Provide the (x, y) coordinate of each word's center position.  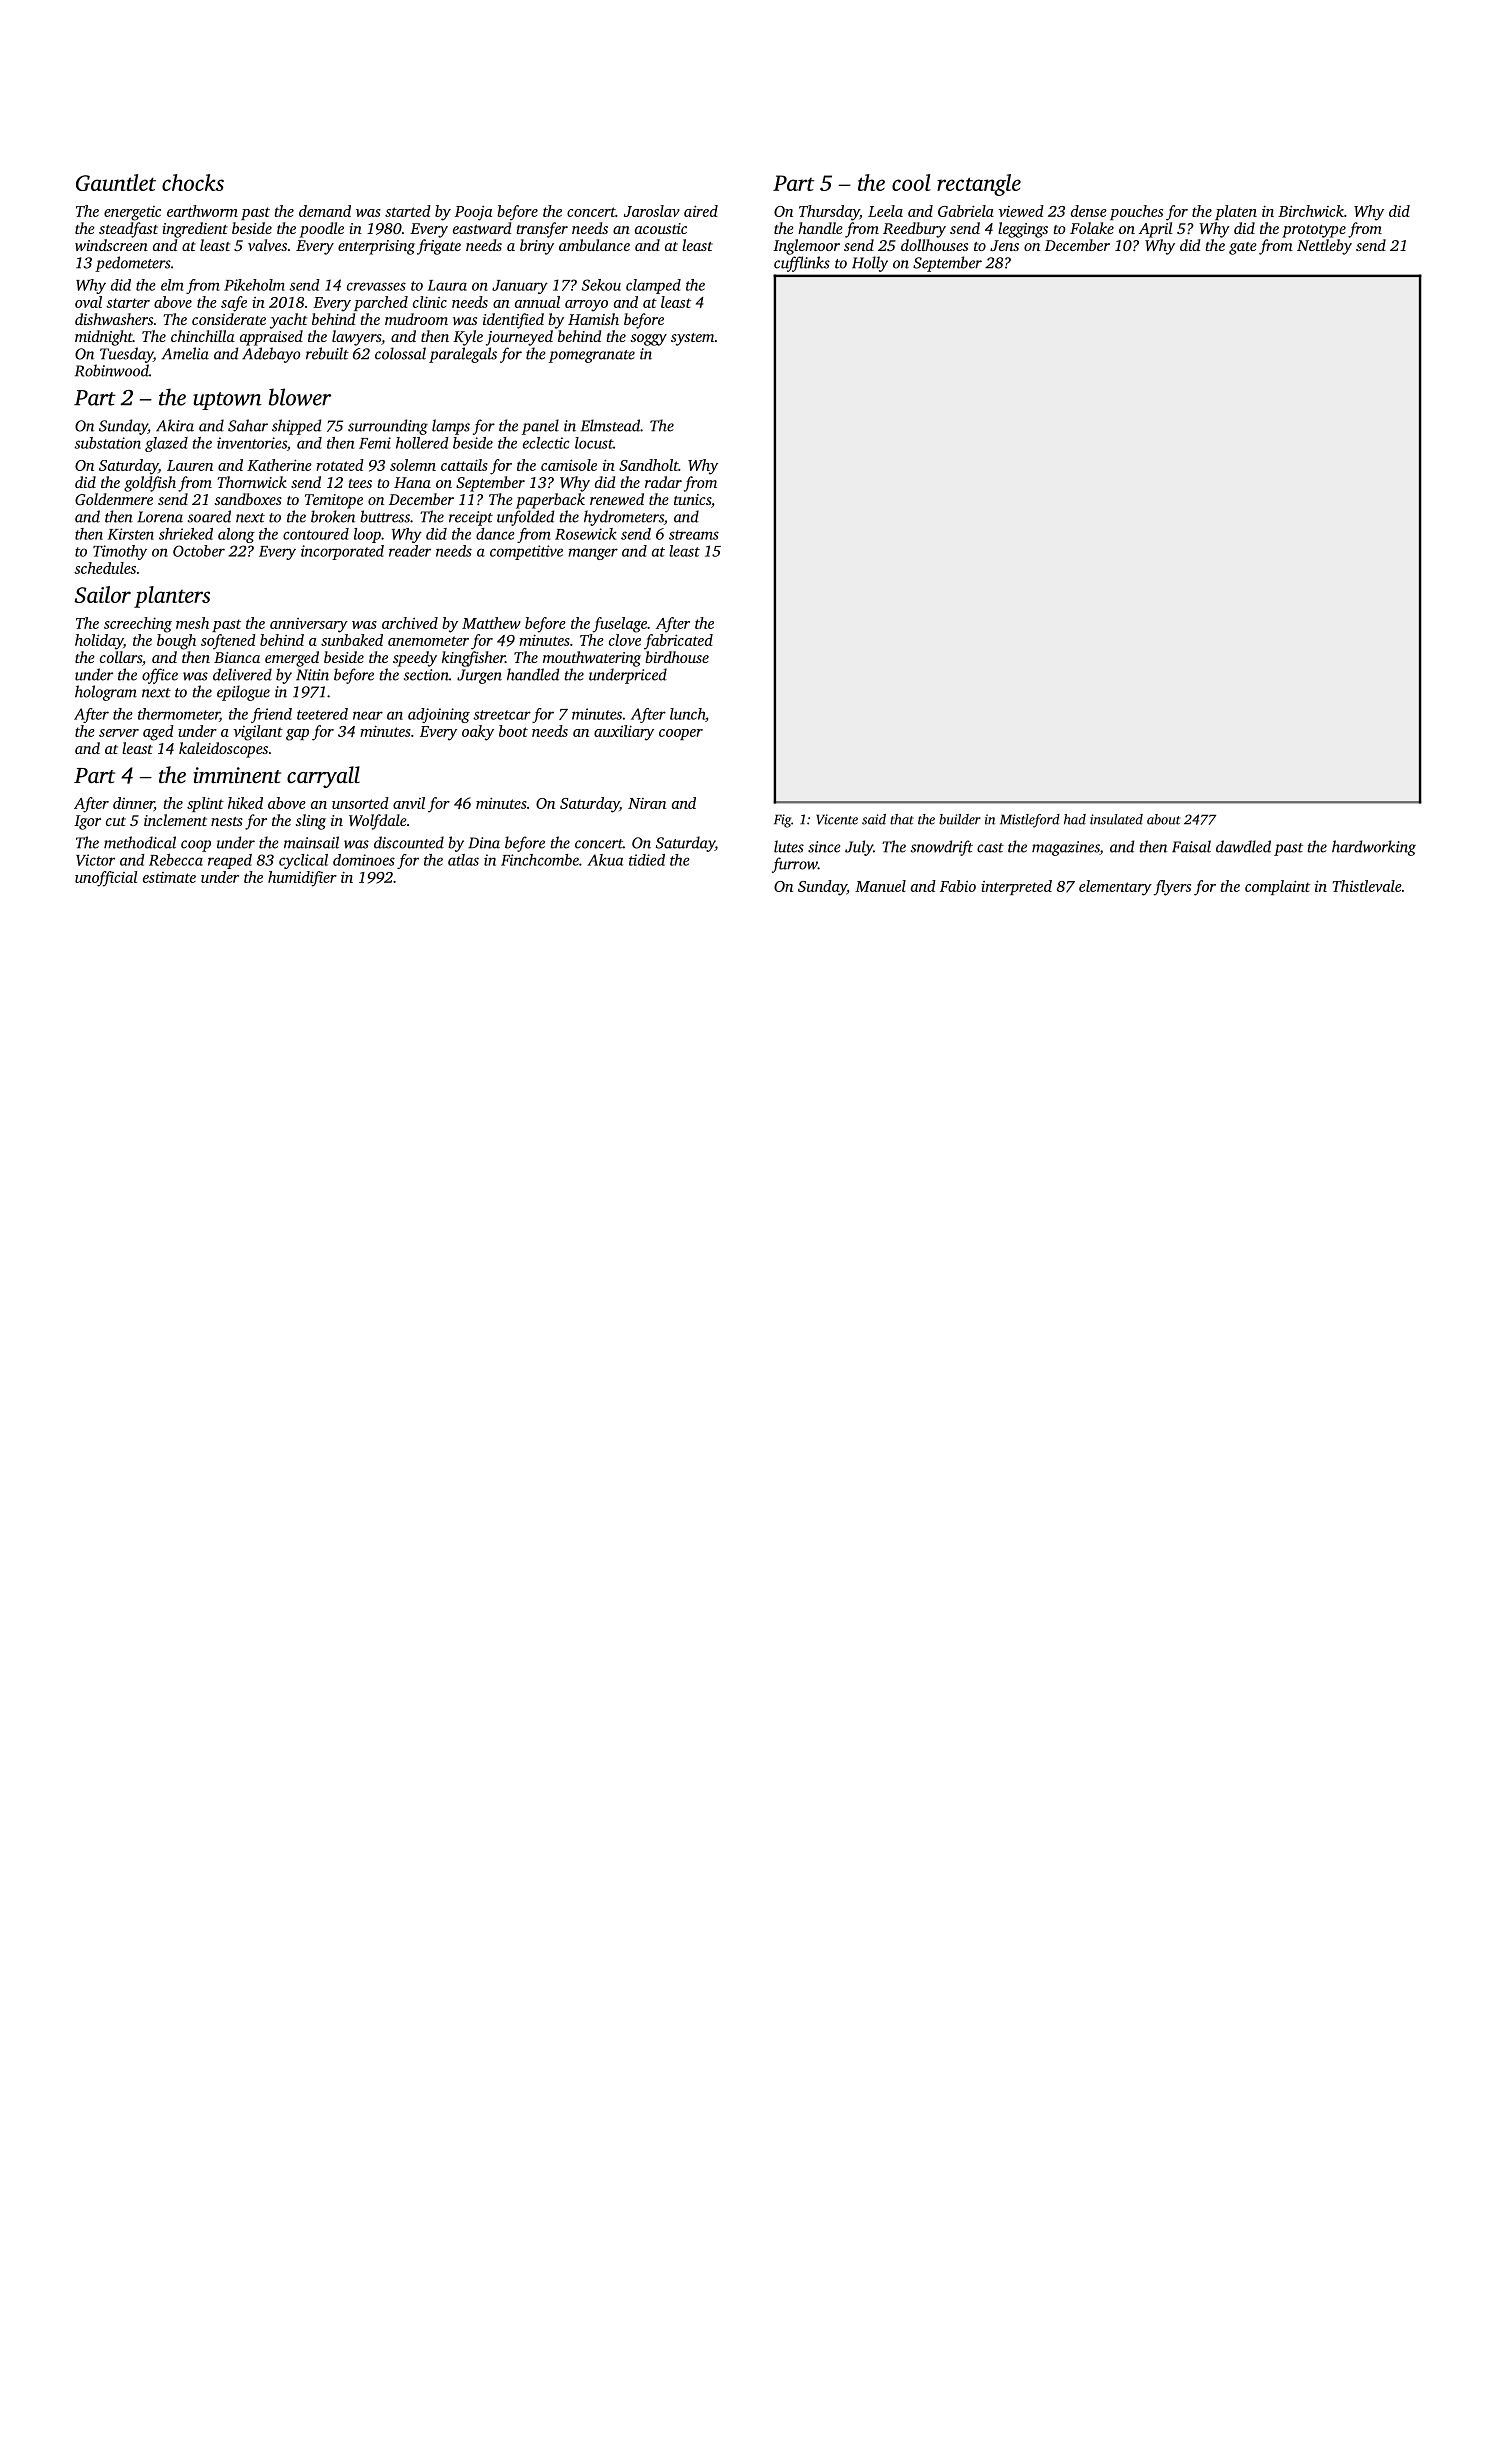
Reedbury (914, 230)
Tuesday (126, 355)
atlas (463, 860)
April (1156, 230)
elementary (1115, 888)
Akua (605, 860)
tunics (692, 499)
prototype (1314, 231)
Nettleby (1324, 247)
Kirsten (130, 534)
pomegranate (592, 356)
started (408, 211)
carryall (323, 777)
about (1163, 819)
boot (513, 731)
